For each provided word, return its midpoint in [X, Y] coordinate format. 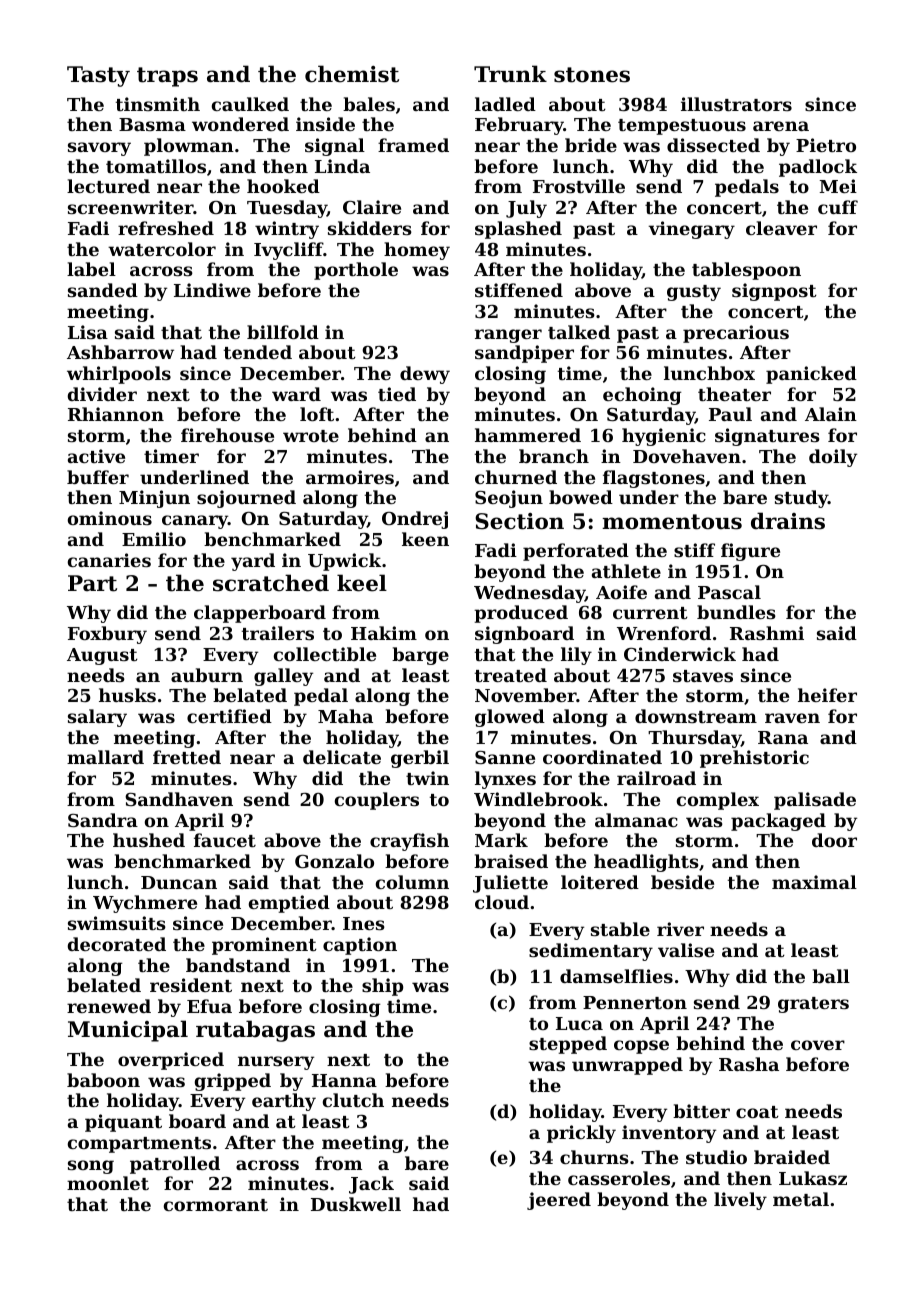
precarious [736, 334]
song [91, 1167]
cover [818, 1045]
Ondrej [415, 520]
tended [258, 352]
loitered [600, 882]
